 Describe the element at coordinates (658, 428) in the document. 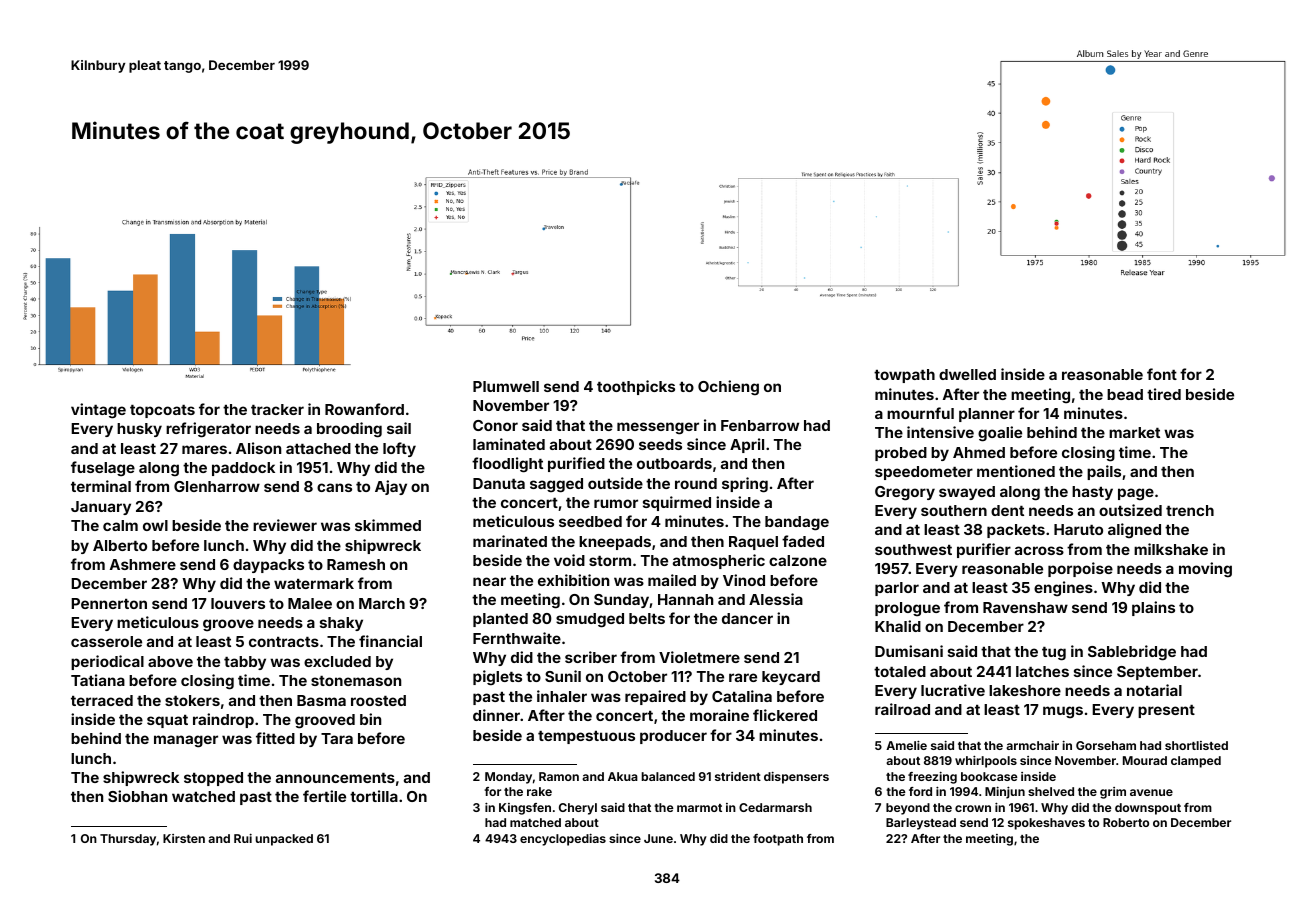

I see `messenger` at that location.
